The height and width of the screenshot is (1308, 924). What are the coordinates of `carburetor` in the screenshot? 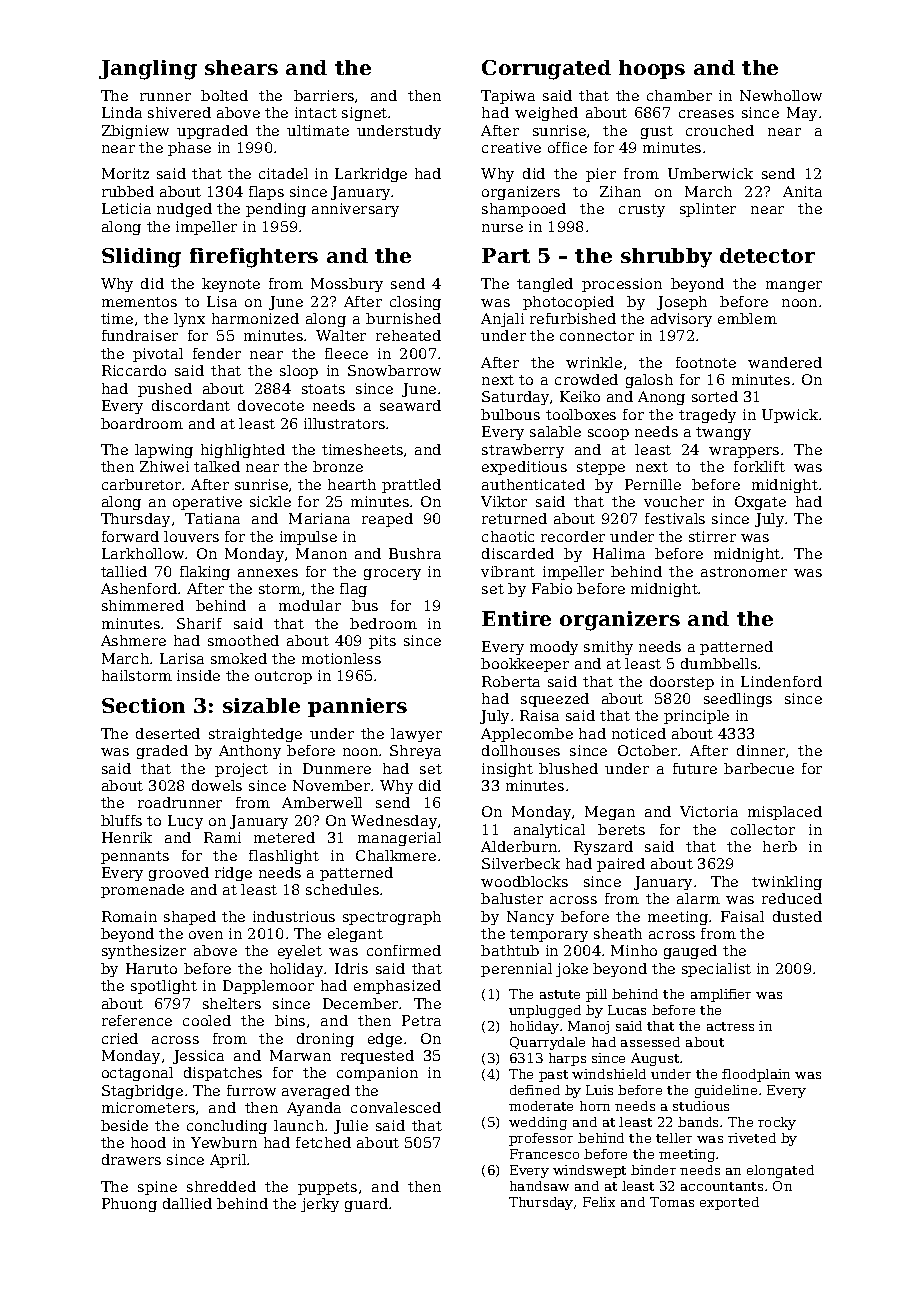 It's located at (141, 484).
